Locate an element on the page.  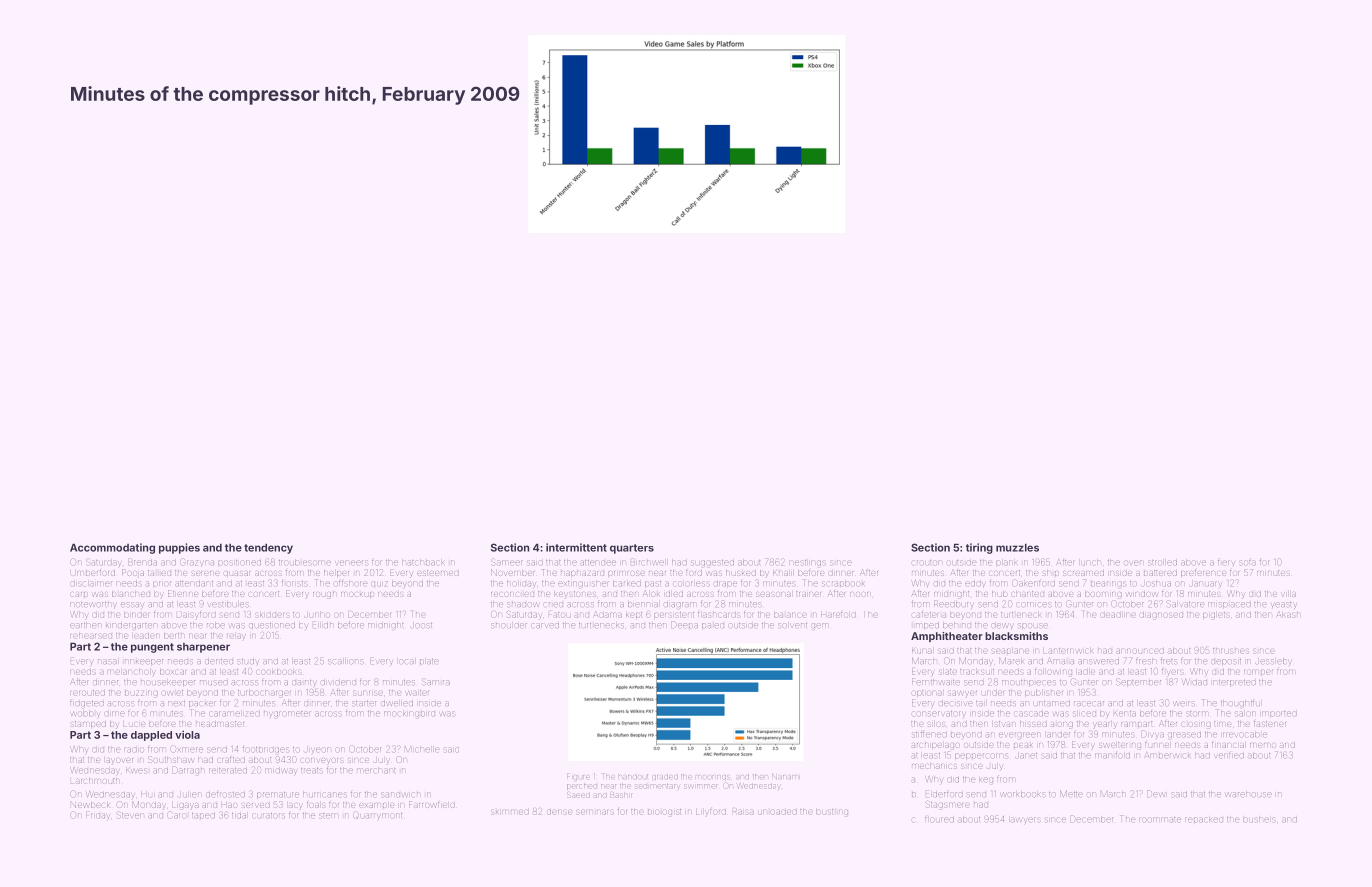
hatchback is located at coordinates (423, 563).
